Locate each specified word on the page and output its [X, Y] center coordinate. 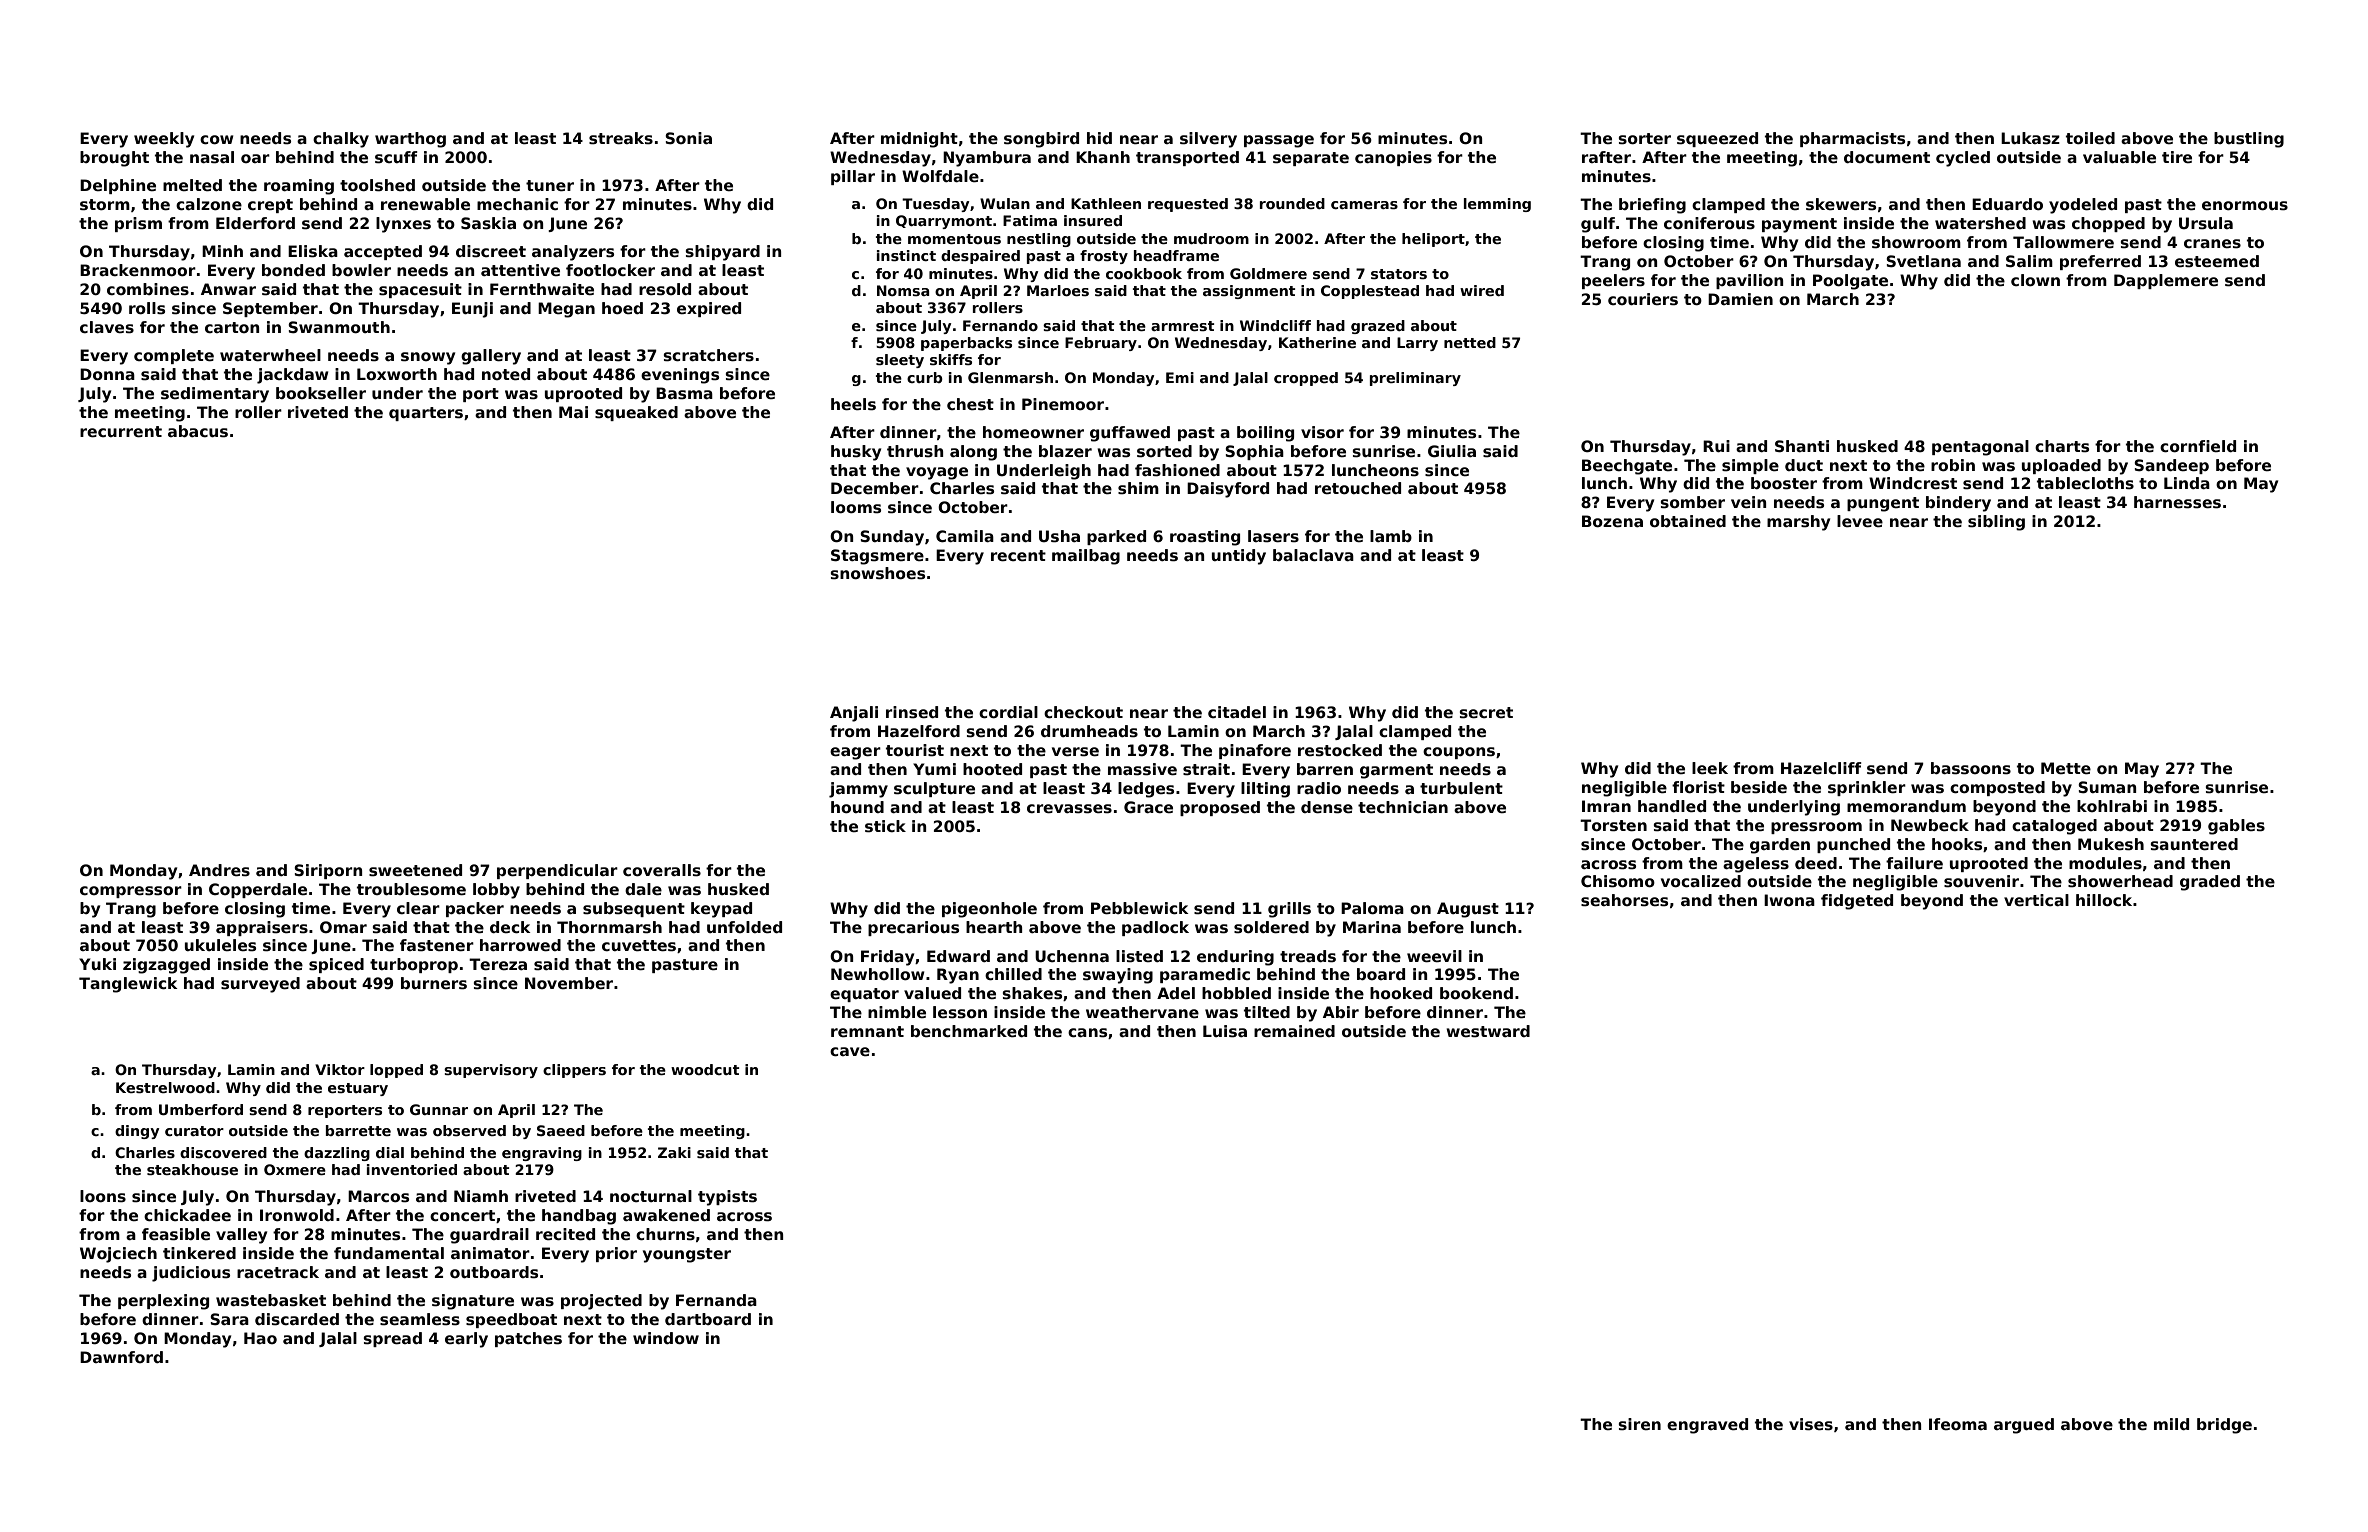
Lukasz [2030, 138]
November [569, 983]
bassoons [1971, 768]
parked [1116, 537]
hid [1099, 138]
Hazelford [919, 731]
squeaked [636, 413]
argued [2024, 1426]
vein [1748, 502]
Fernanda [716, 1300]
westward [1488, 1031]
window [666, 1338]
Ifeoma [1958, 1424]
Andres [219, 870]
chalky [341, 140]
